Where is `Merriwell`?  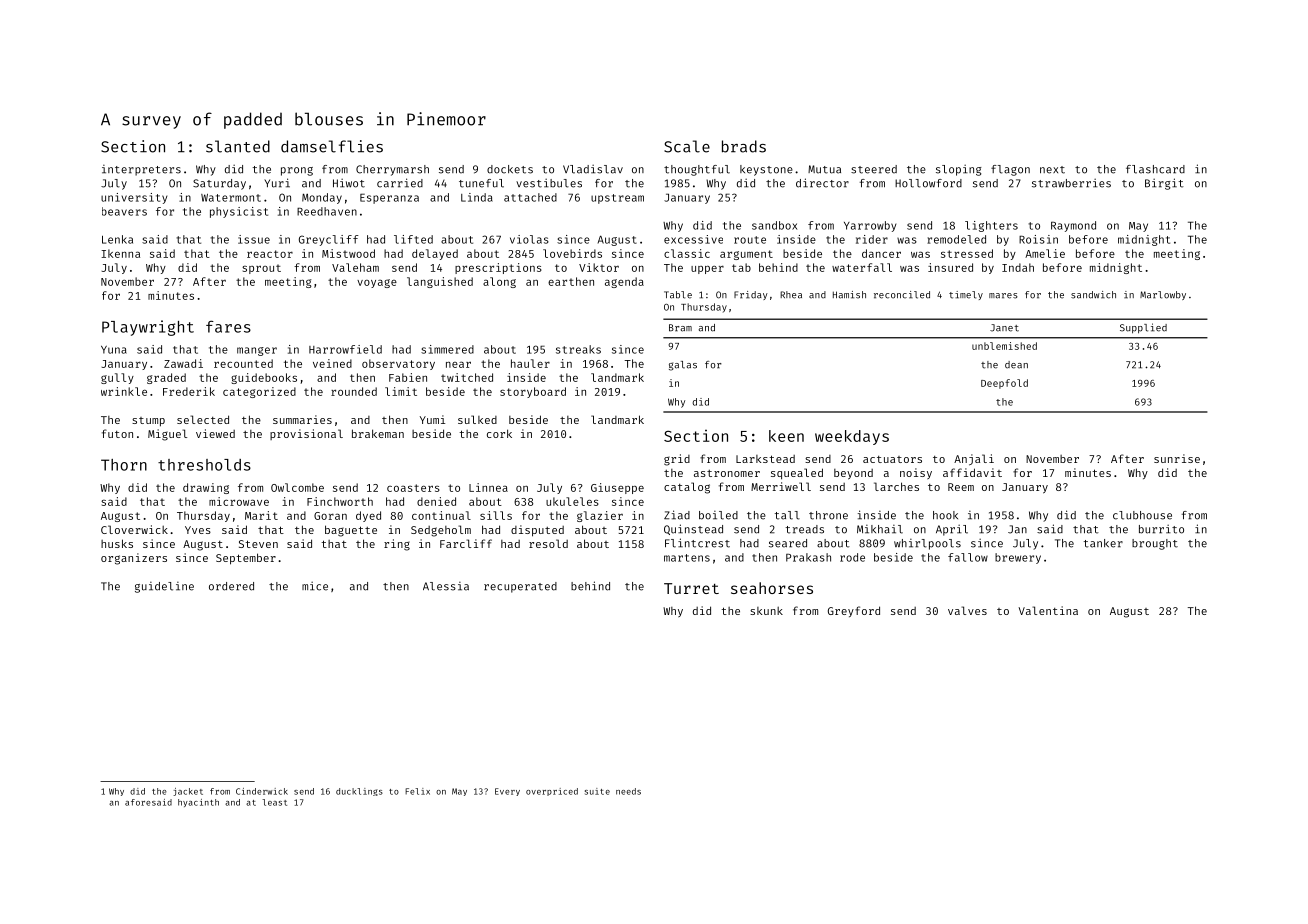
Merriwell is located at coordinates (781, 486).
